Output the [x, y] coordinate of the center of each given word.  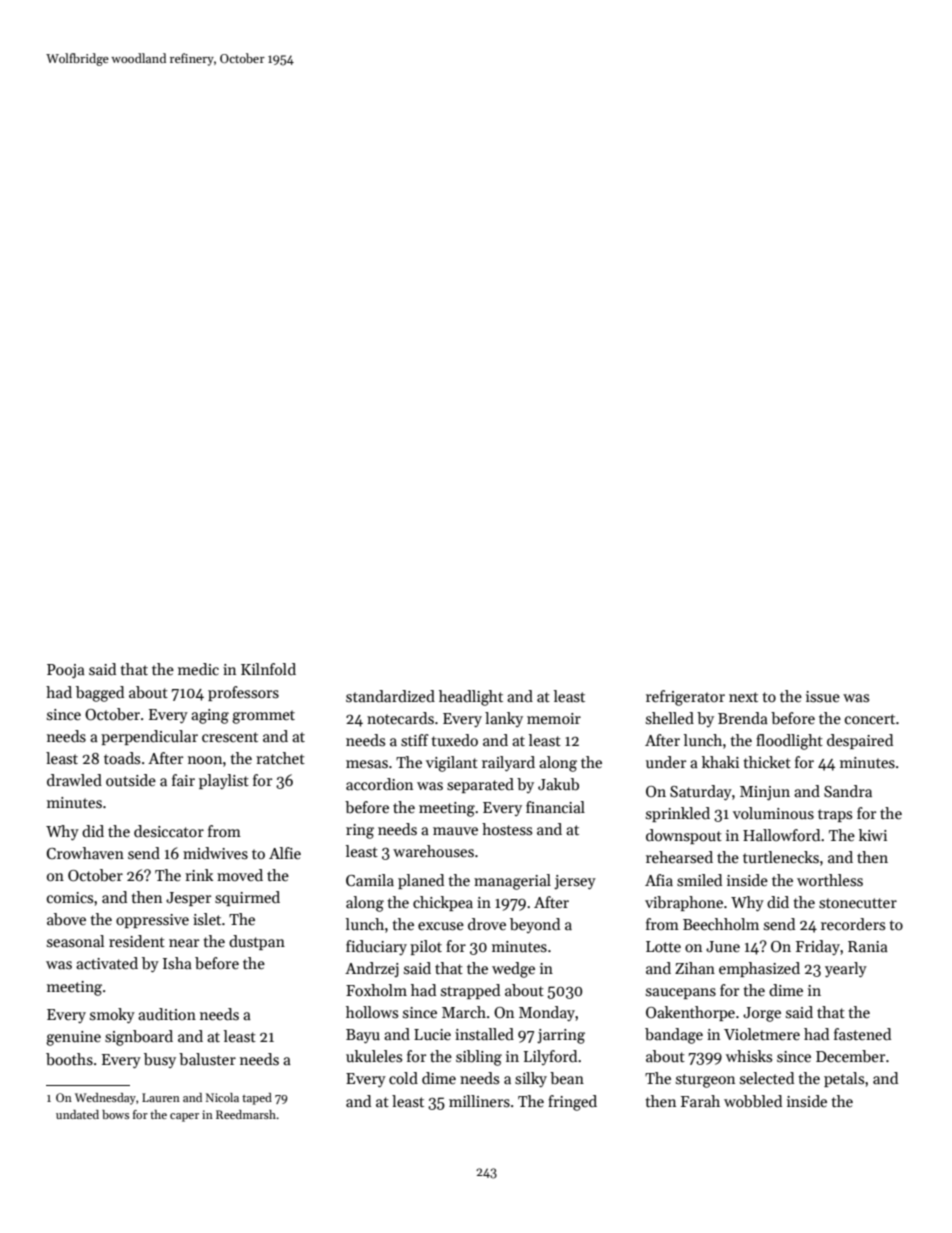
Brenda [743, 718]
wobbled [753, 1101]
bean [567, 1078]
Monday [547, 1013]
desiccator [169, 831]
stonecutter [858, 903]
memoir [554, 718]
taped [257, 1099]
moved [240, 875]
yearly [846, 969]
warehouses [433, 851]
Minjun [765, 793]
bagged [100, 694]
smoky [112, 1015]
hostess [507, 829]
